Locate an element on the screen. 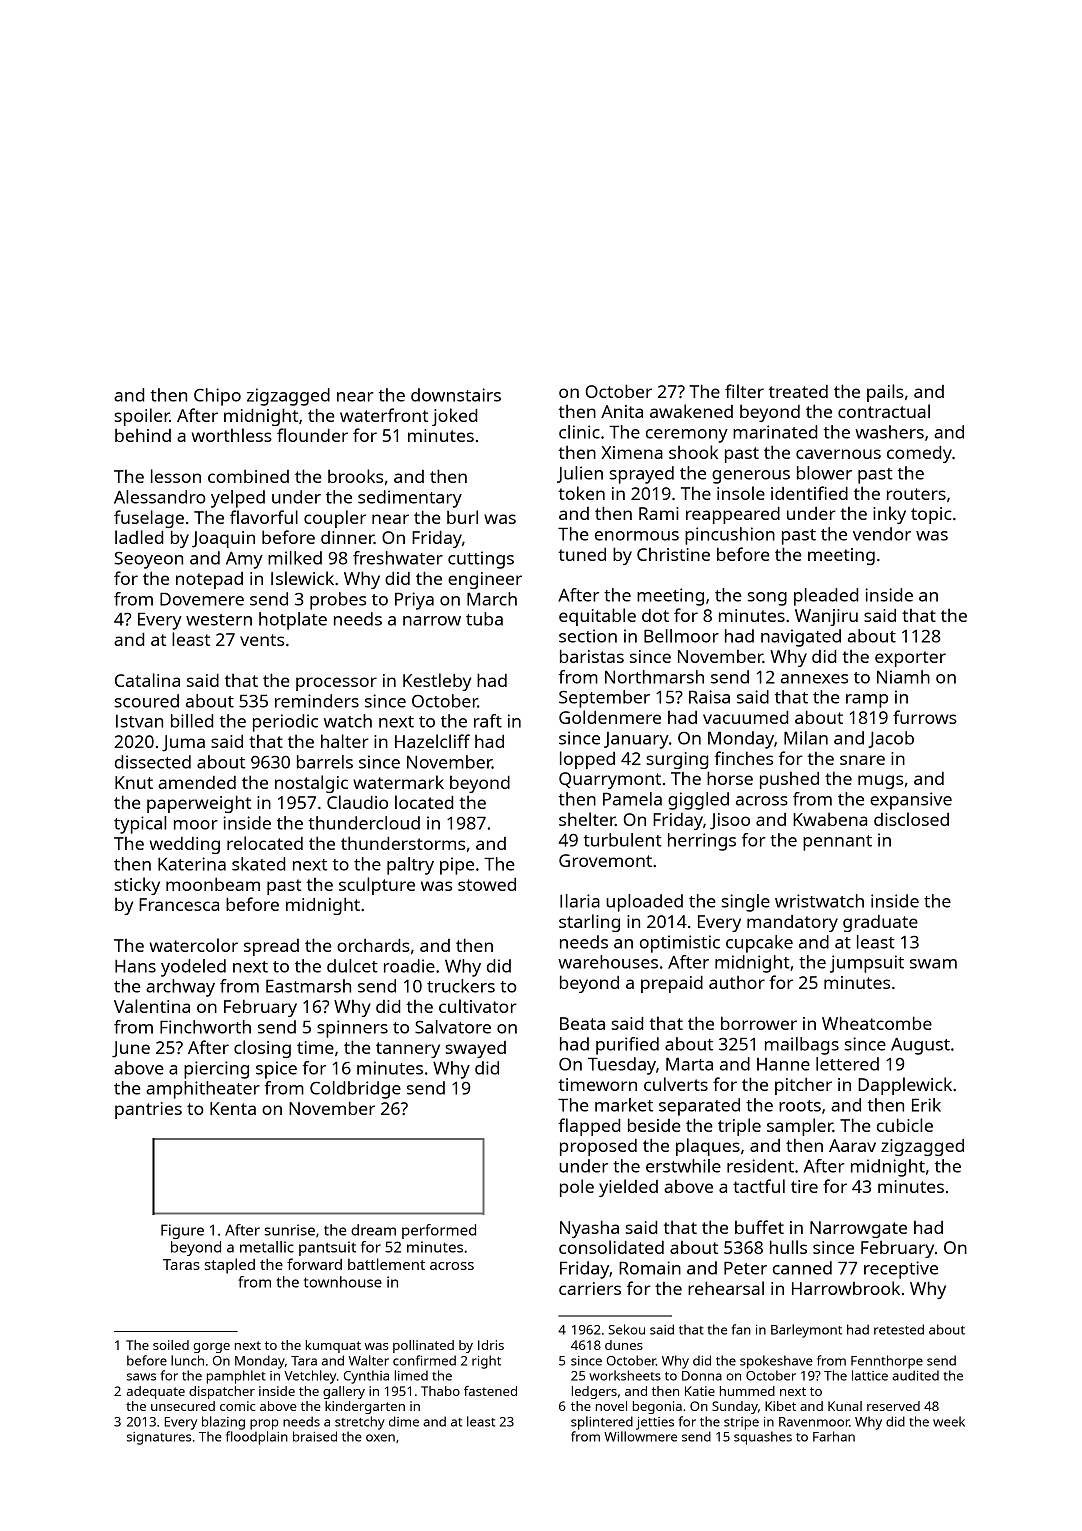  cubicle is located at coordinates (905, 1125).
